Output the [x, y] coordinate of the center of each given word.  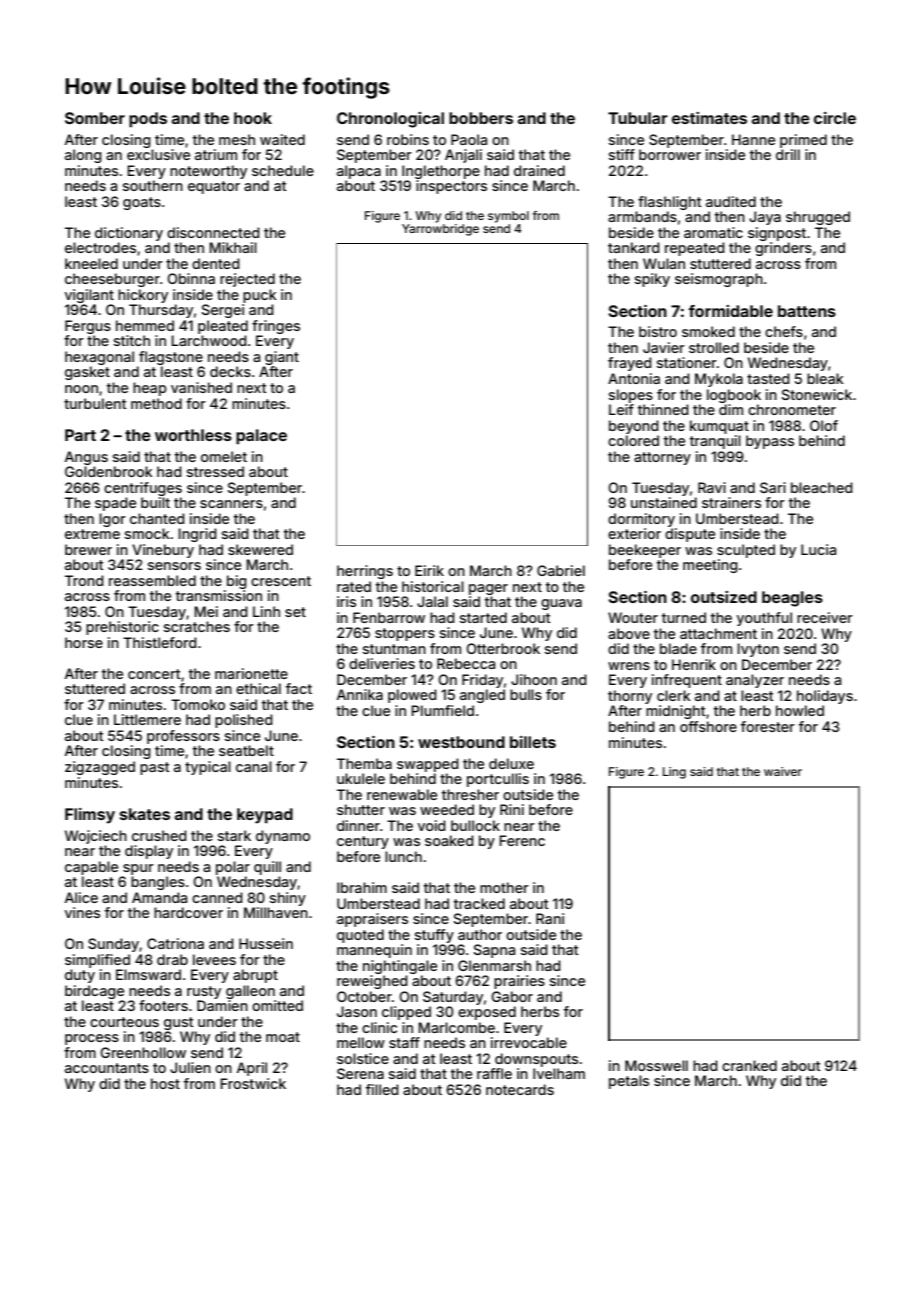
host [165, 1083]
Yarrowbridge [440, 230]
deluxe [511, 763]
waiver [783, 771]
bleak [825, 378]
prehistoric [122, 628]
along [83, 156]
